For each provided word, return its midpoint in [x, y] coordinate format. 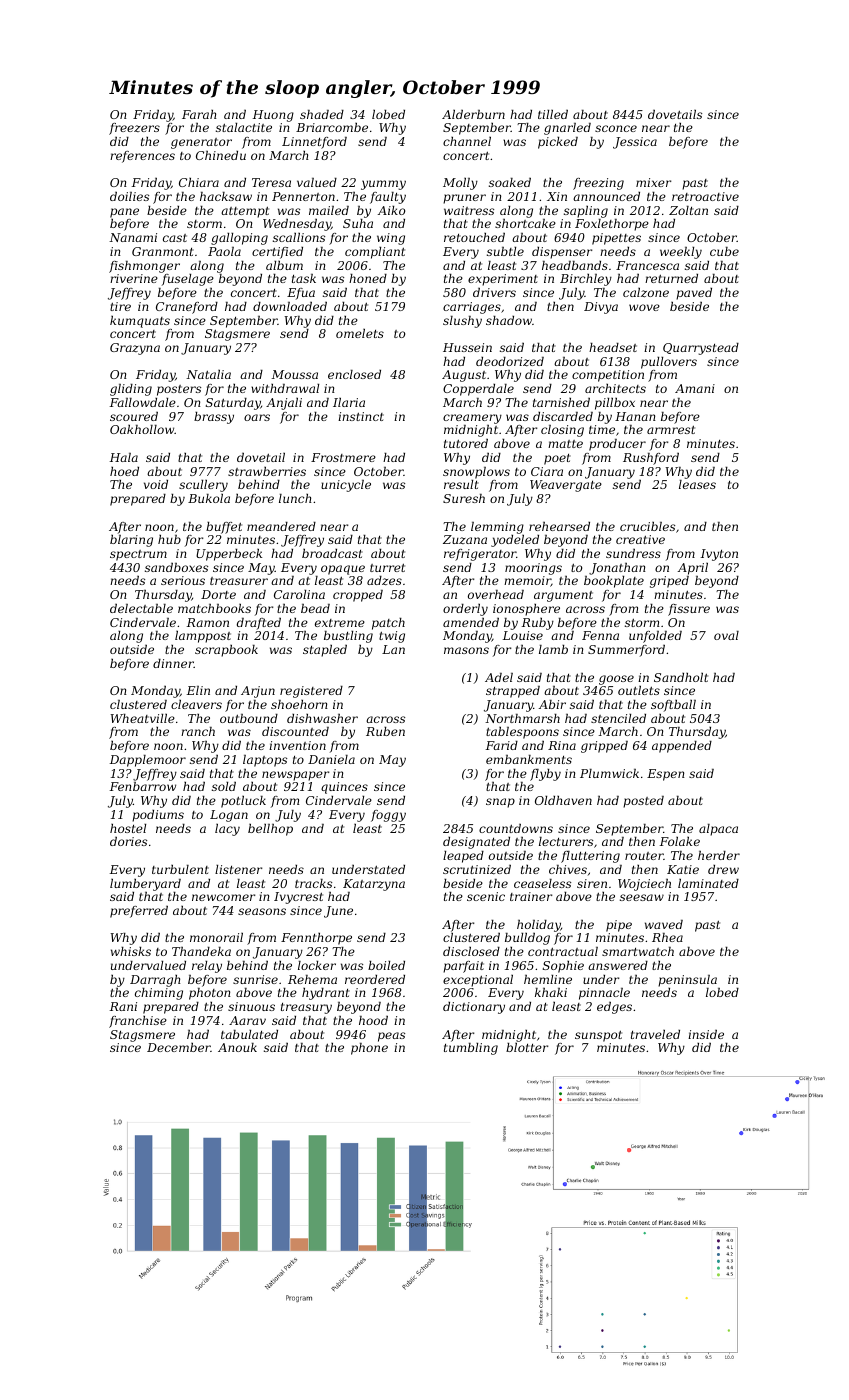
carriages [472, 308]
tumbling [471, 1049]
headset [613, 347]
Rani [123, 1006]
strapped [513, 692]
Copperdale [478, 390]
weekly [681, 253]
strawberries [267, 471]
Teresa [271, 182]
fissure [689, 610]
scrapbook [226, 651]
